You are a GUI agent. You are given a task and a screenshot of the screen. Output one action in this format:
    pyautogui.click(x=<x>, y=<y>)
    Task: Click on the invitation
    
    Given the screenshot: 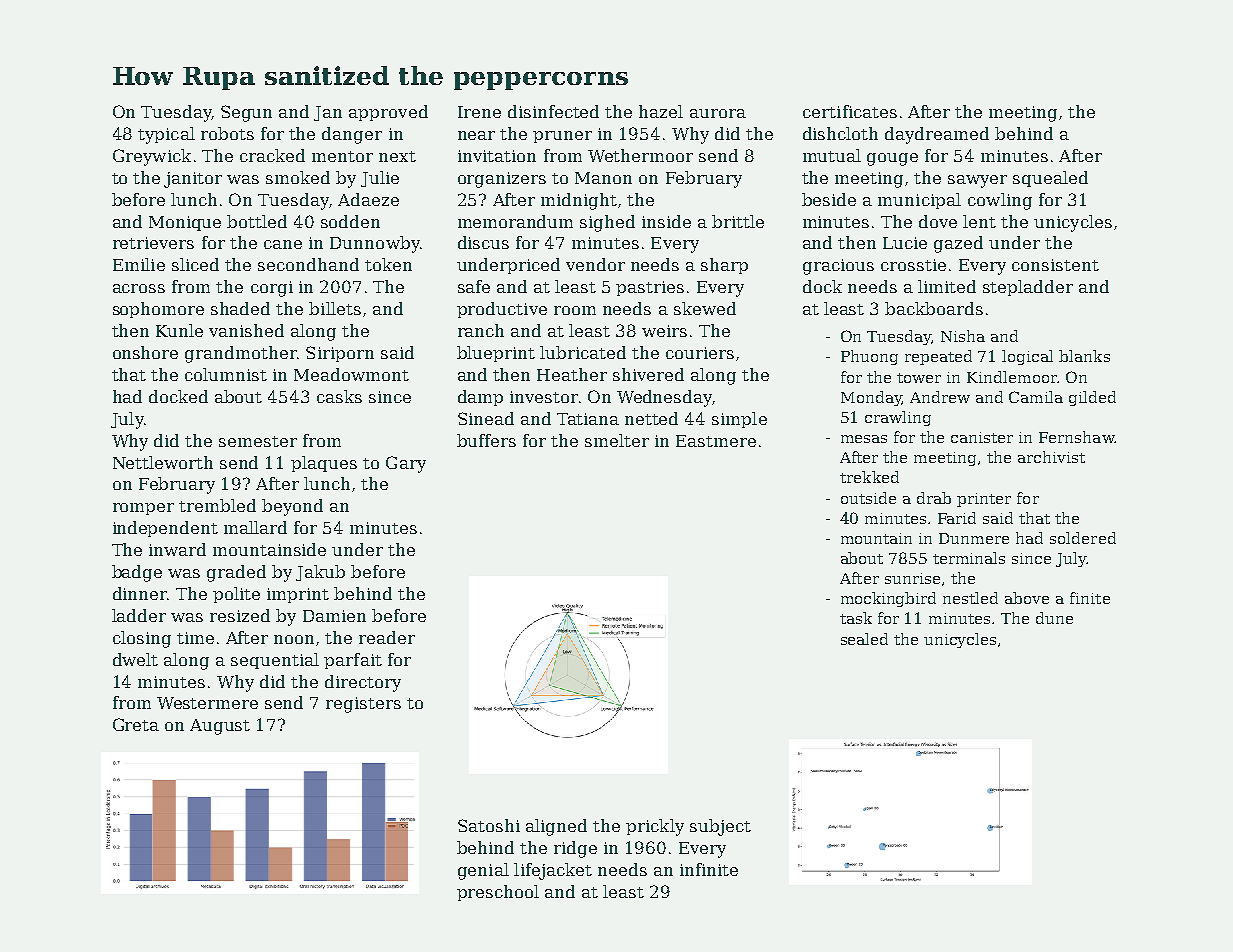 What is the action you would take?
    pyautogui.click(x=497, y=156)
